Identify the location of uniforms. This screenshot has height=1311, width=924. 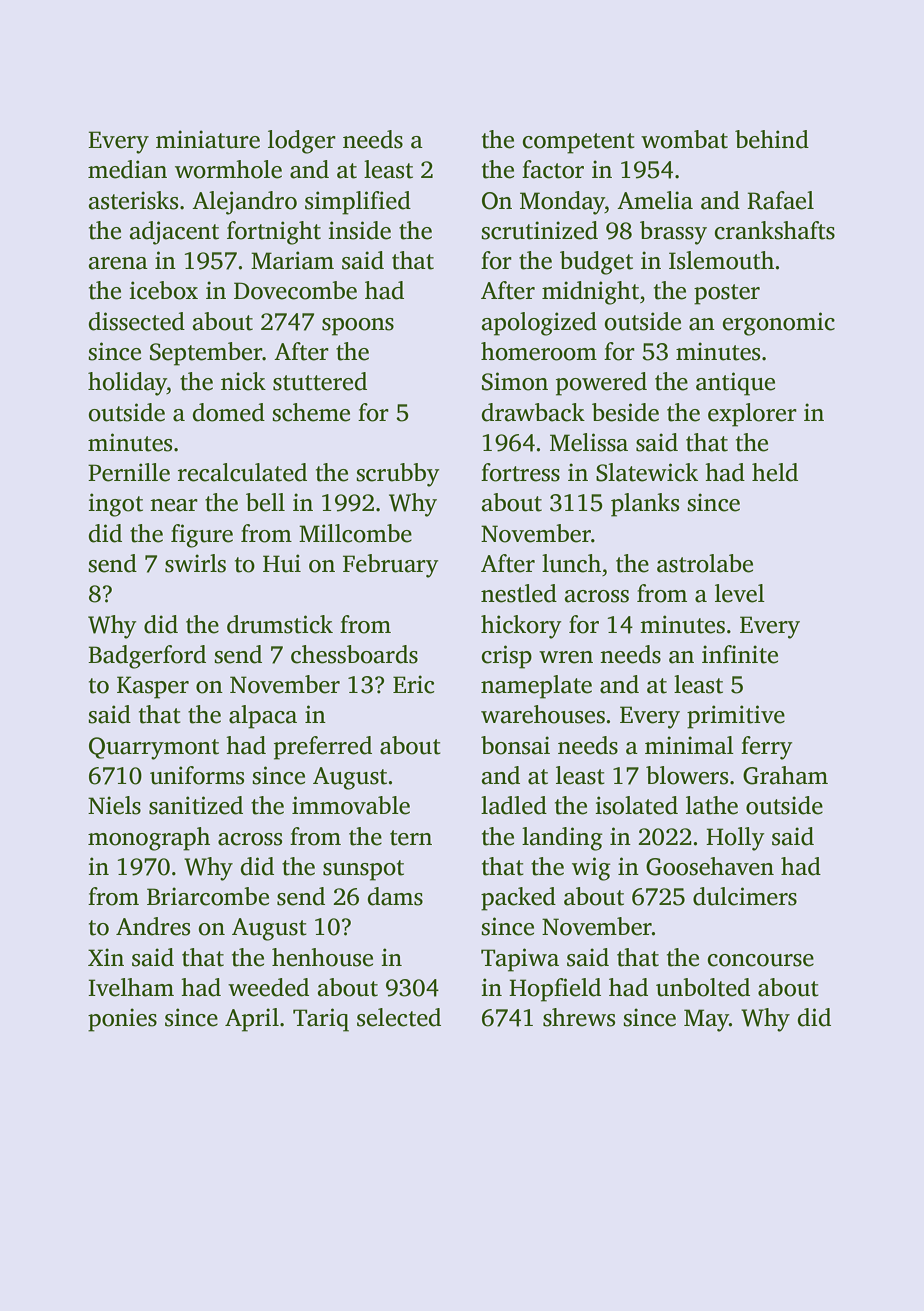
(197, 775).
